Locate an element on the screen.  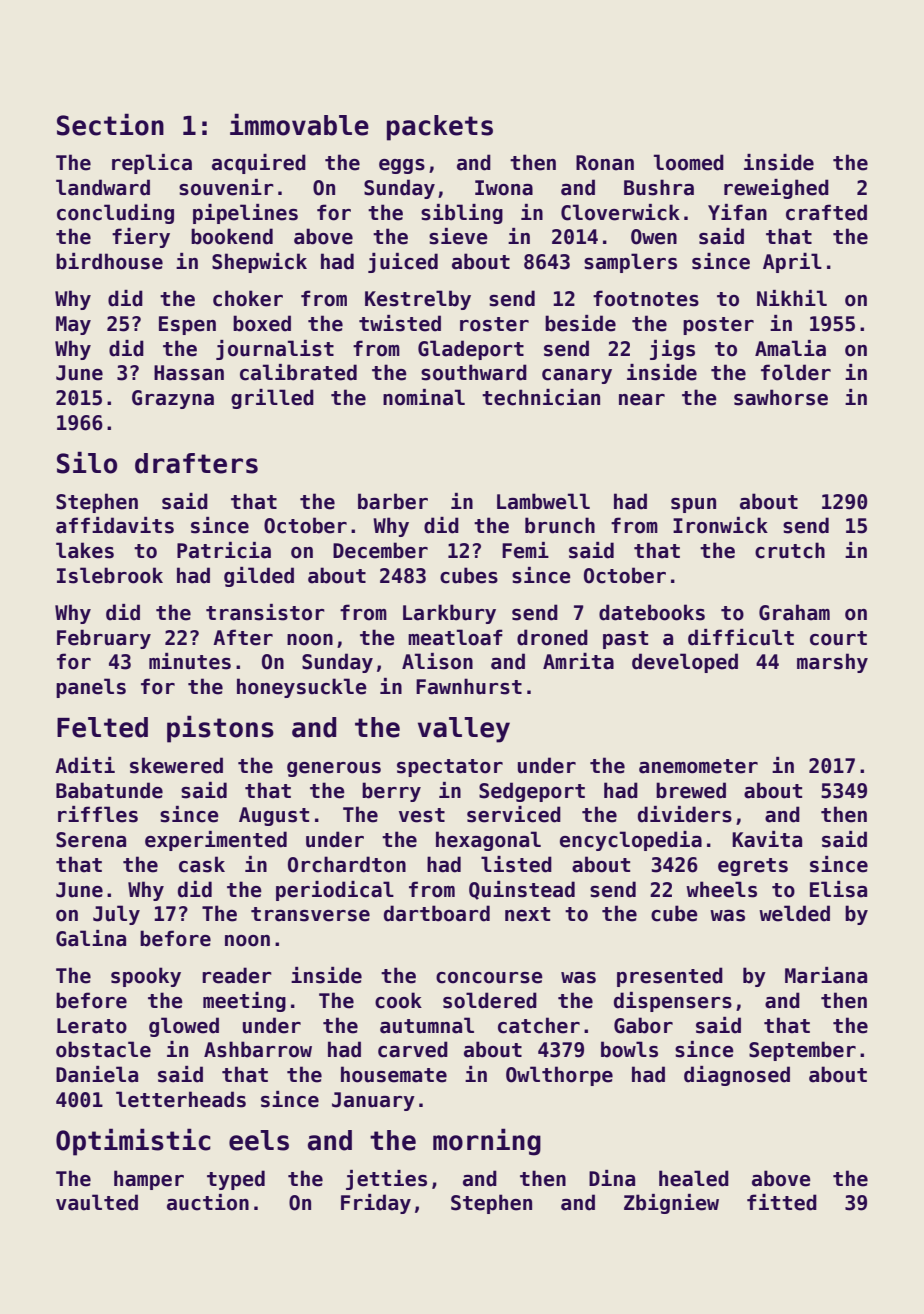
marshy is located at coordinates (832, 663).
